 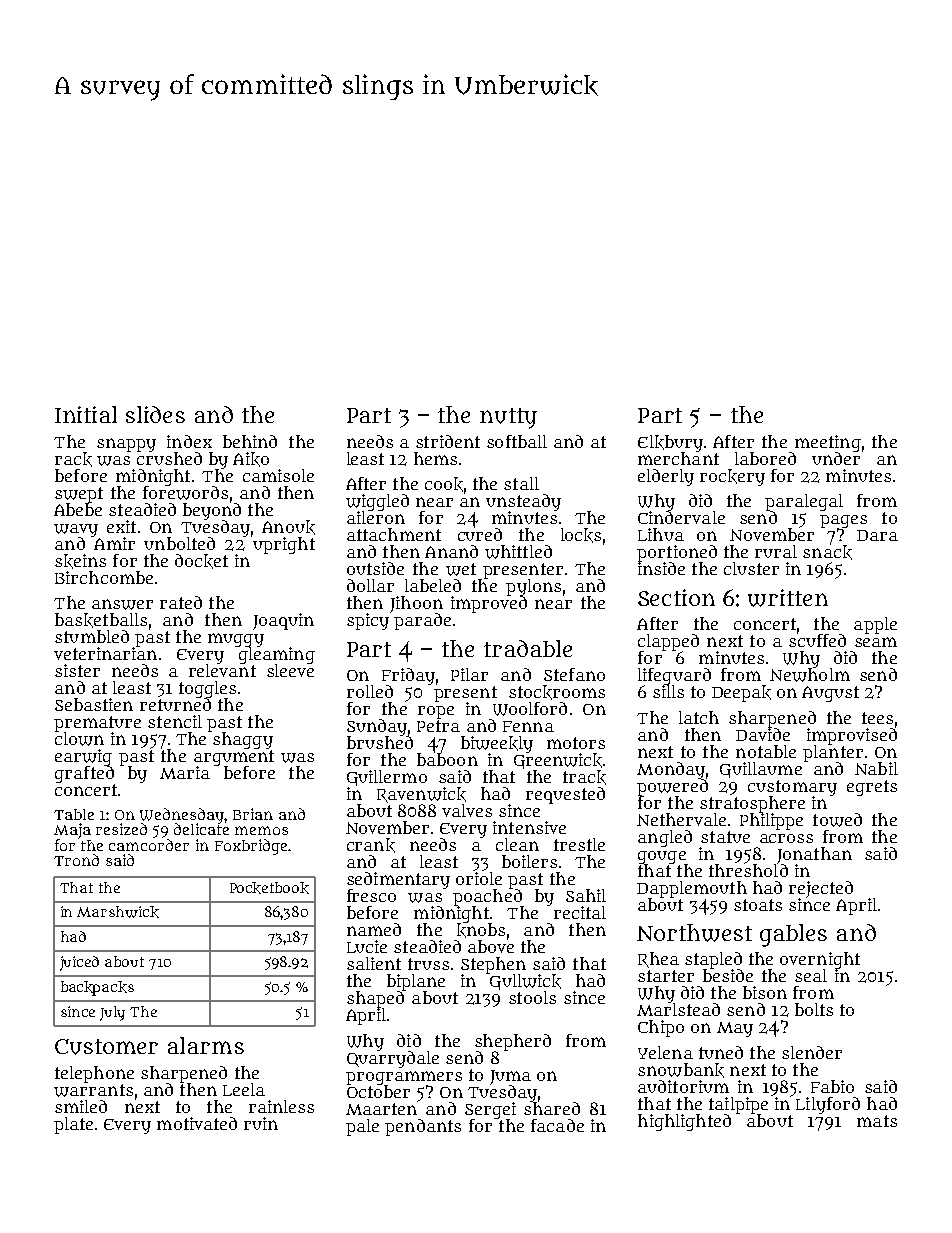 I want to click on clapped, so click(x=668, y=642).
